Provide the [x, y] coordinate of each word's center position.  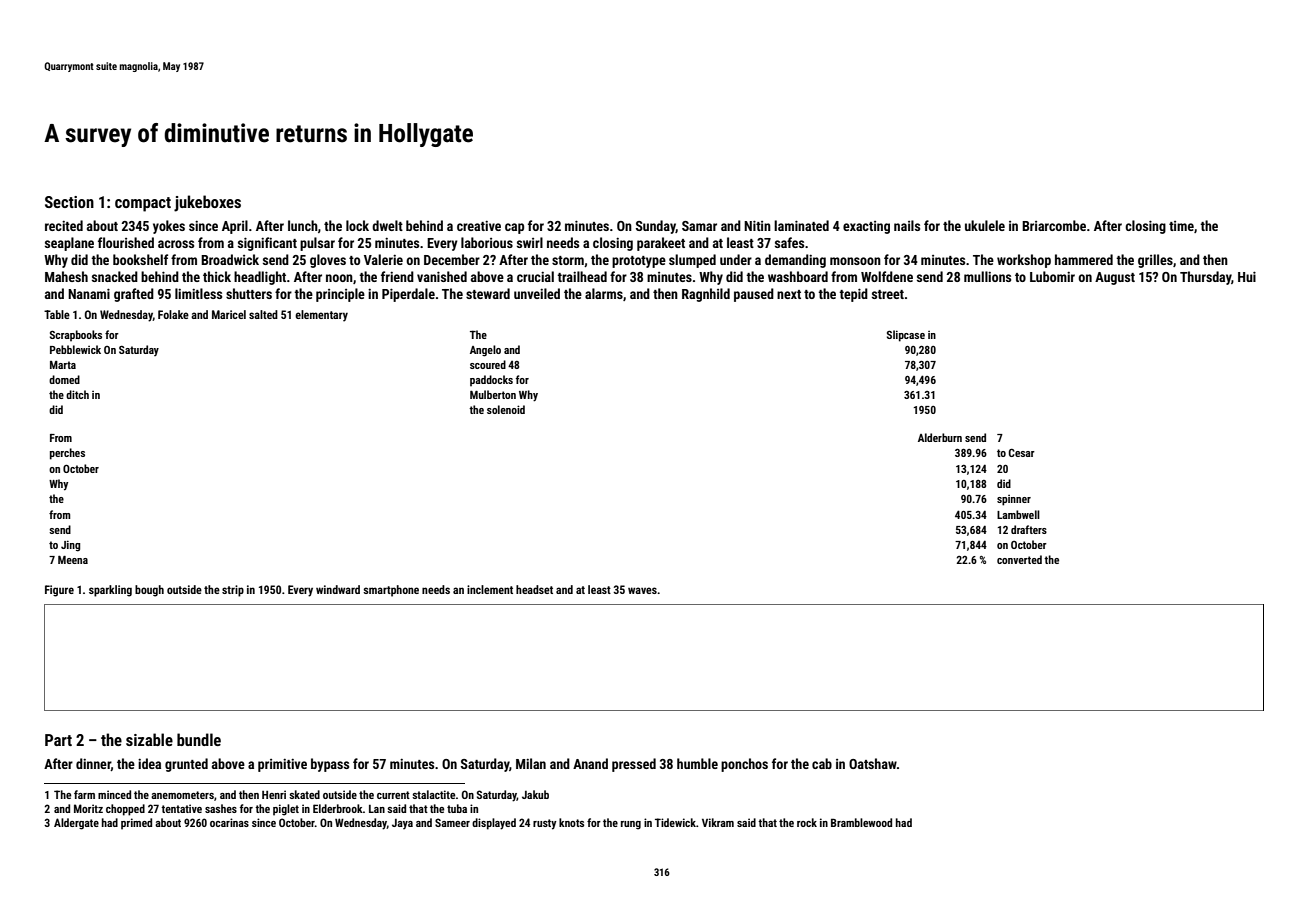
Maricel [229, 314]
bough [149, 591]
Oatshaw [873, 763]
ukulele [985, 225]
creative [479, 226]
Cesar [1022, 453]
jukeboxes [207, 203]
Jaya [402, 824]
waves [642, 590]
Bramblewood [861, 822]
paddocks [491, 380]
